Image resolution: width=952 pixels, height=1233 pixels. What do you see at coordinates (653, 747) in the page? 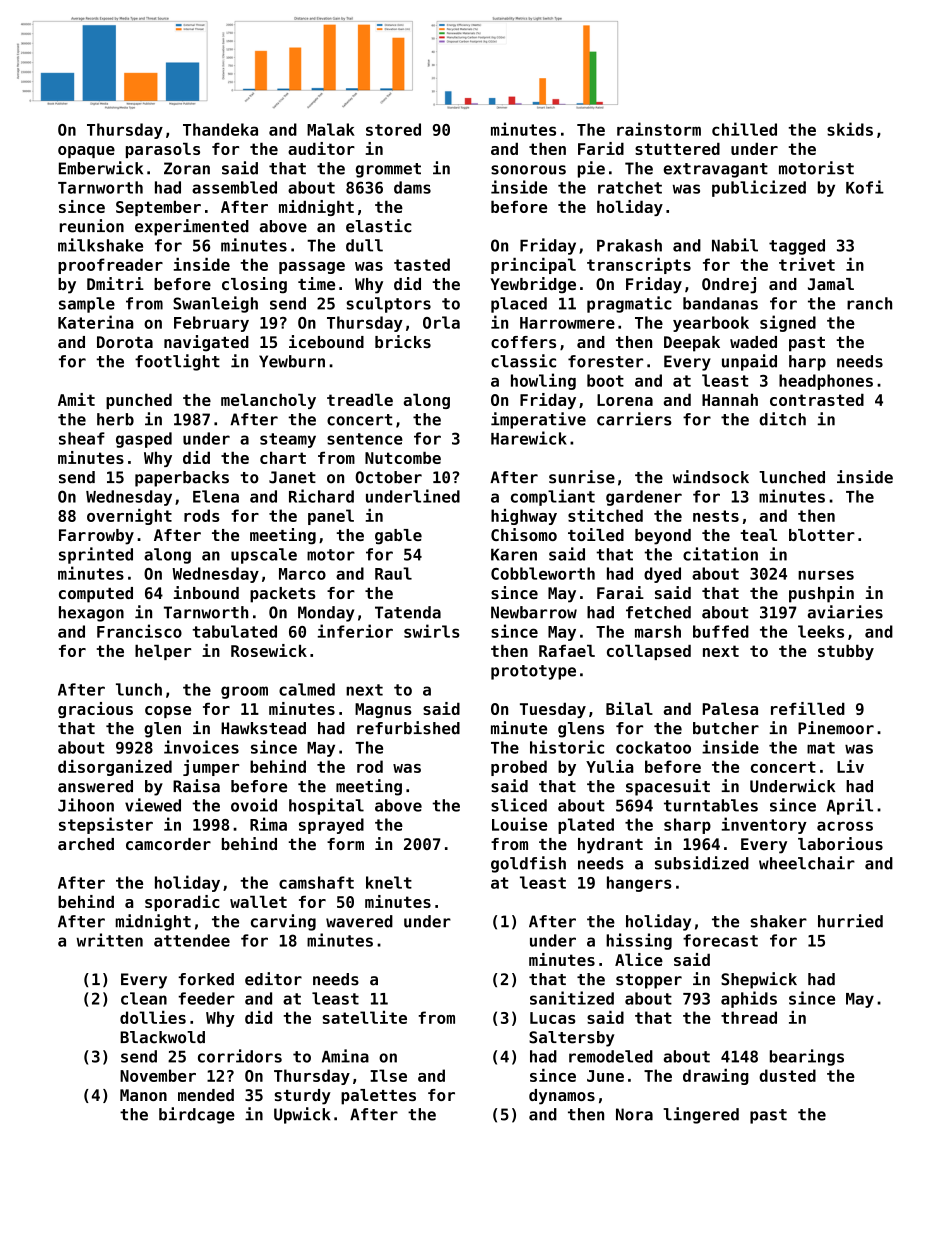
I see `cockatoo` at bounding box center [653, 747].
